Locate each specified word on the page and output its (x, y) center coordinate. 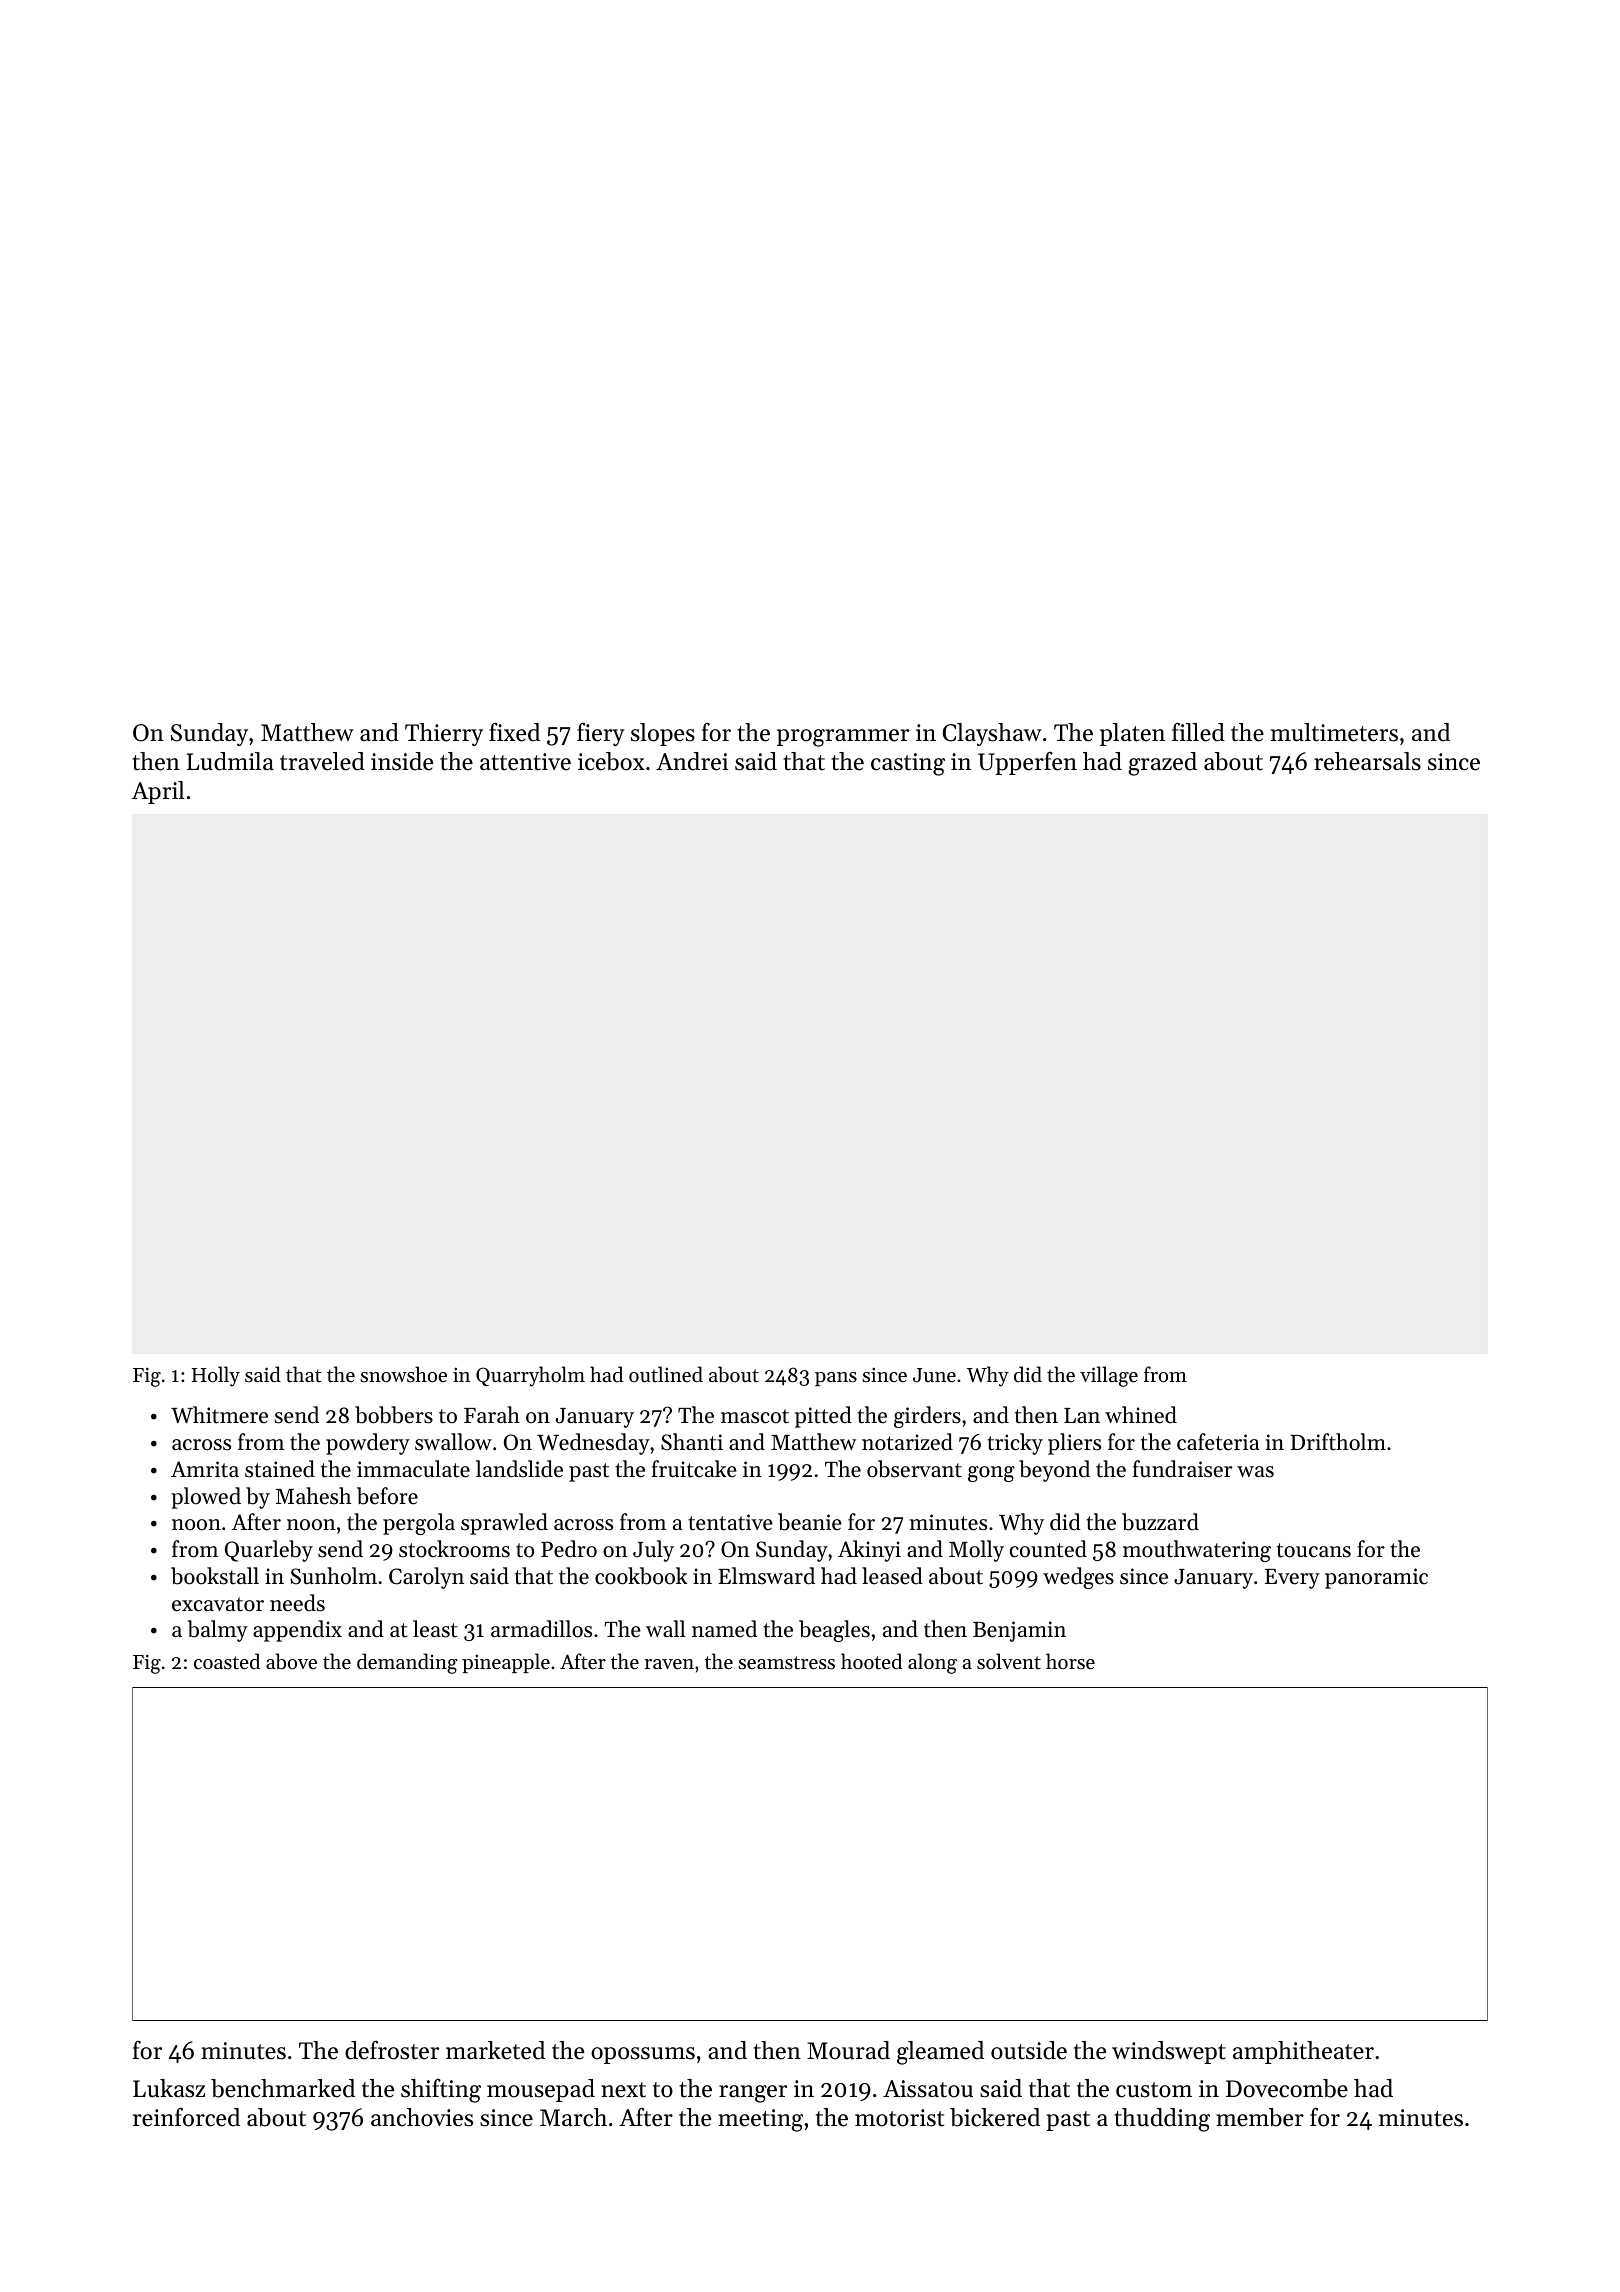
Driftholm (1338, 1442)
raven (669, 1664)
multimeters (1334, 732)
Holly (216, 1376)
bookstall (215, 1576)
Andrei (692, 761)
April (158, 792)
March (573, 2117)
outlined (666, 1374)
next (623, 2090)
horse (1070, 1661)
